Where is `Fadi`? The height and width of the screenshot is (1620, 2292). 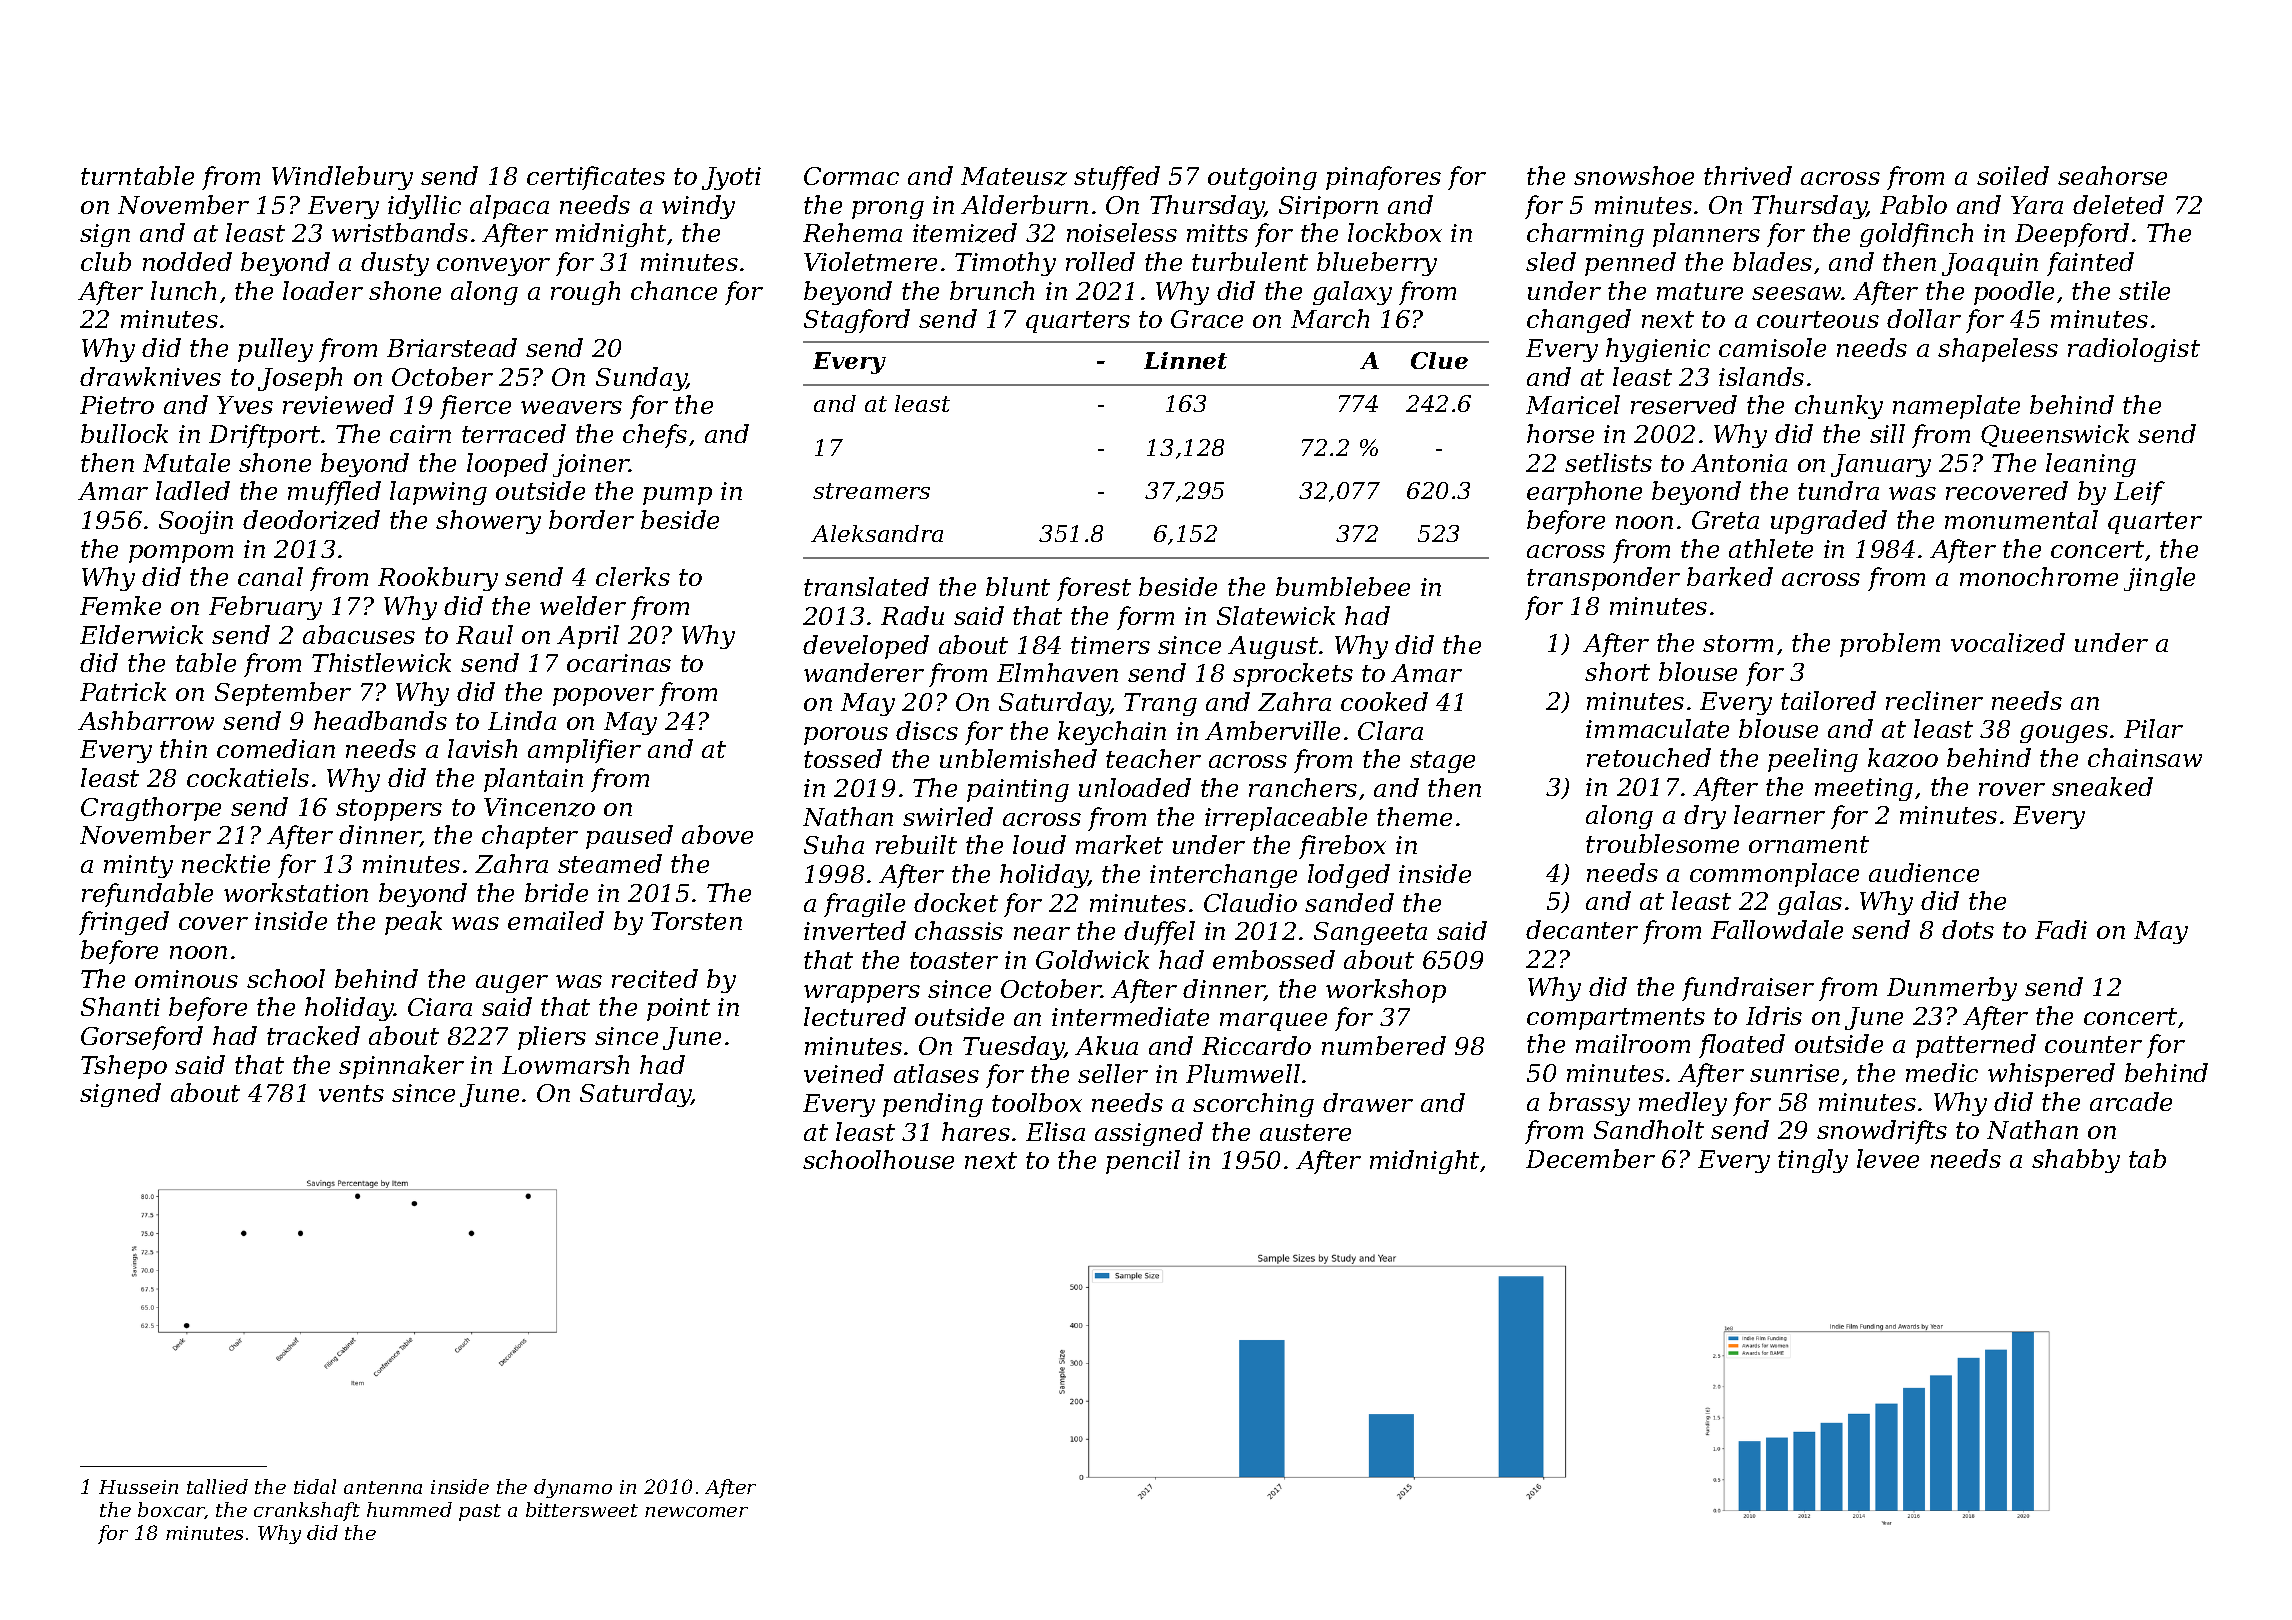
Fadi is located at coordinates (2061, 929).
